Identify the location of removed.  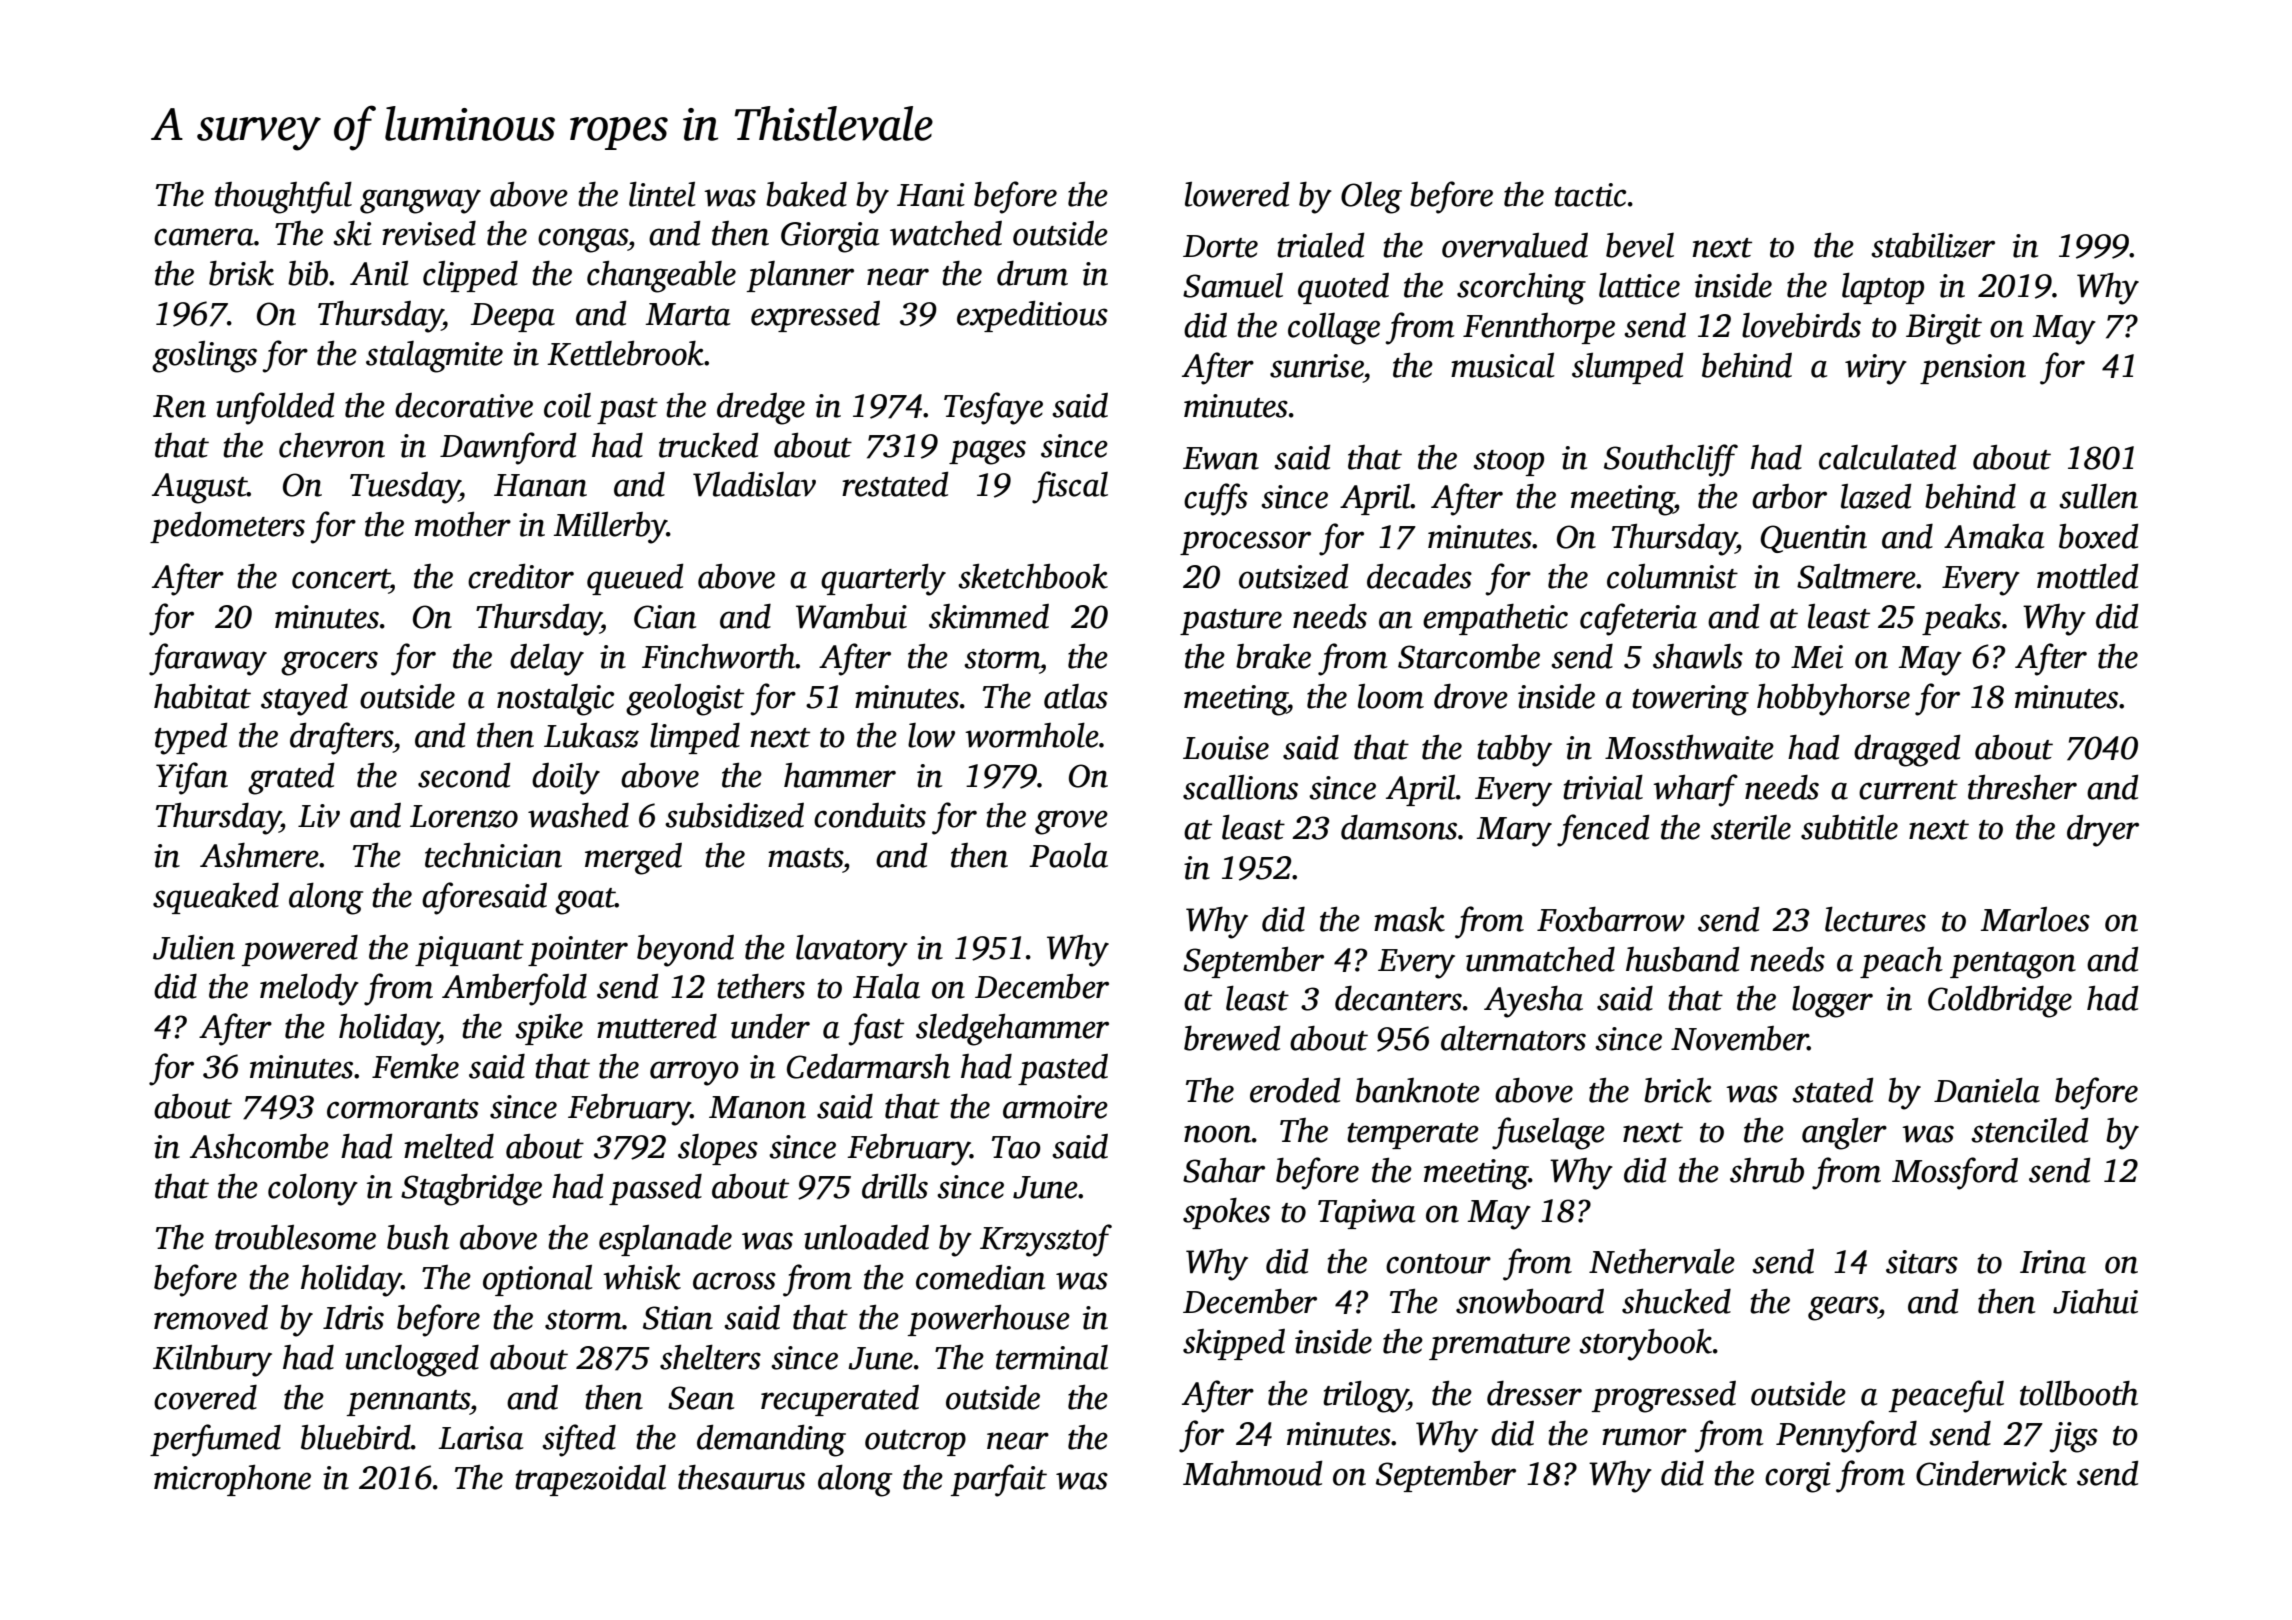
(211, 1317).
